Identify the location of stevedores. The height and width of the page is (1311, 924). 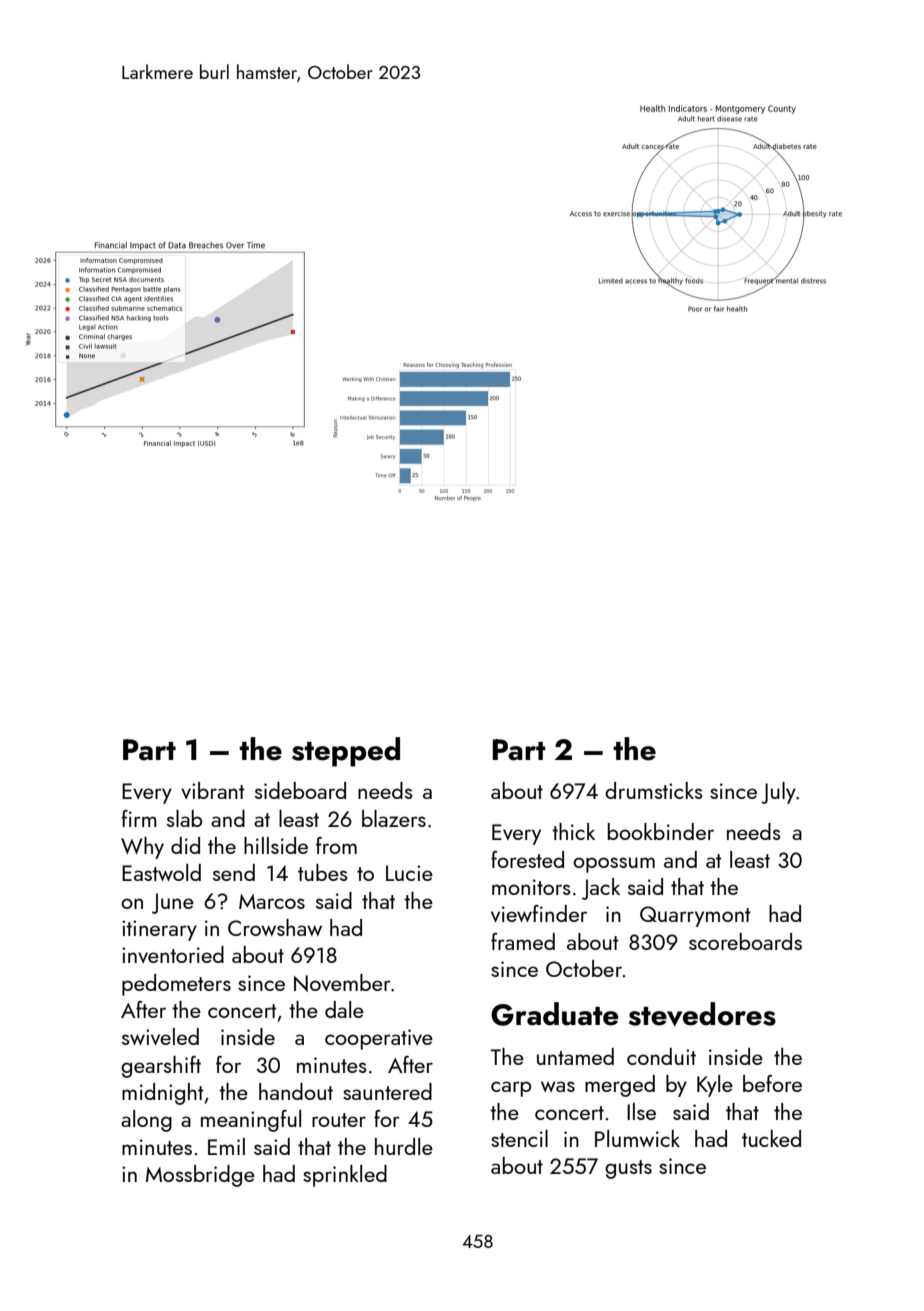
(702, 1014).
